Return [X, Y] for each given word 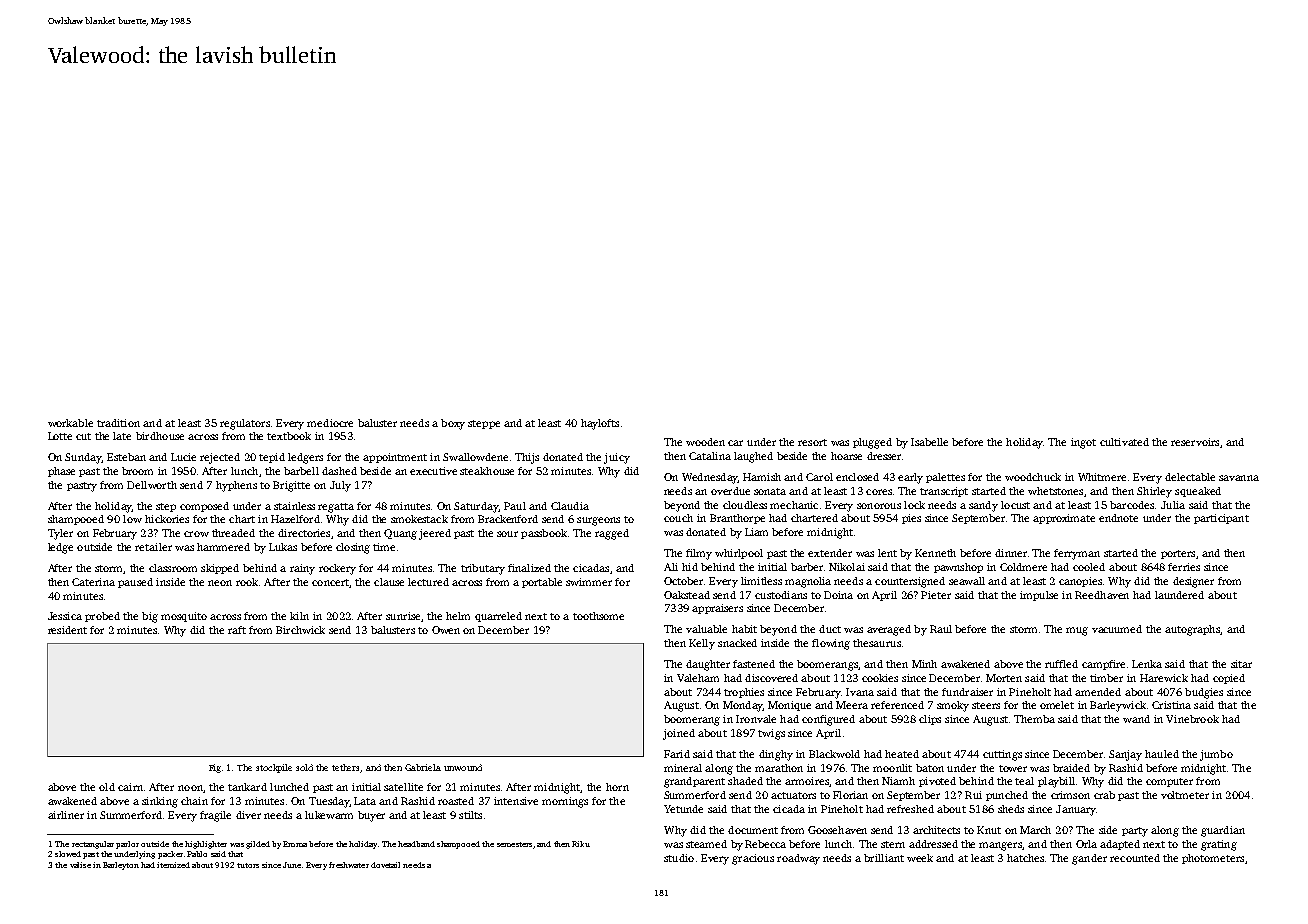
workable [70, 423]
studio [679, 858]
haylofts [600, 424]
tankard [247, 787]
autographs [1192, 630]
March [1035, 830]
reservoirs [1195, 442]
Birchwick [300, 630]
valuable [706, 629]
